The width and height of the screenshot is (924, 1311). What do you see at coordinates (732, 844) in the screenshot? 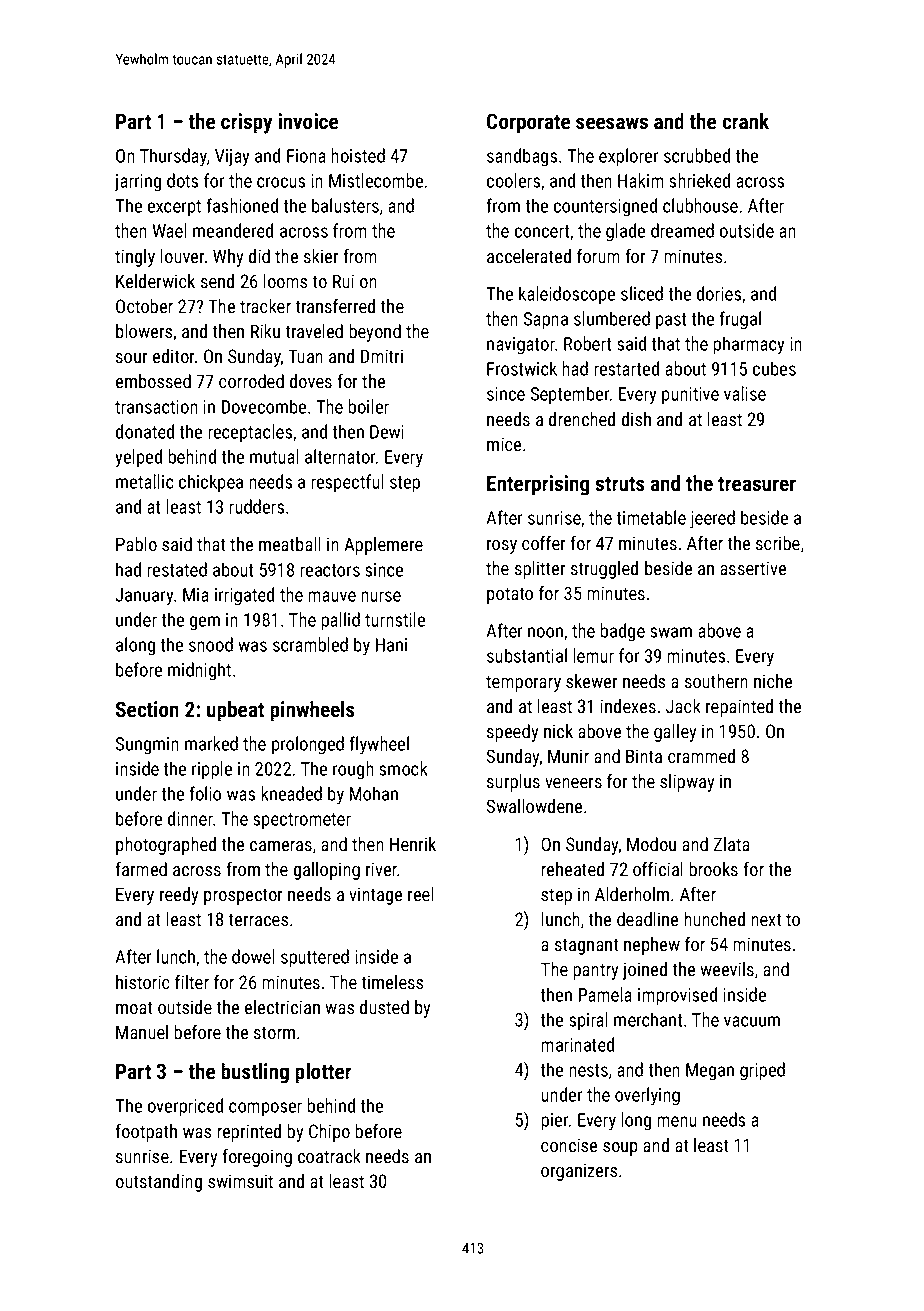
I see `Zlata` at bounding box center [732, 844].
